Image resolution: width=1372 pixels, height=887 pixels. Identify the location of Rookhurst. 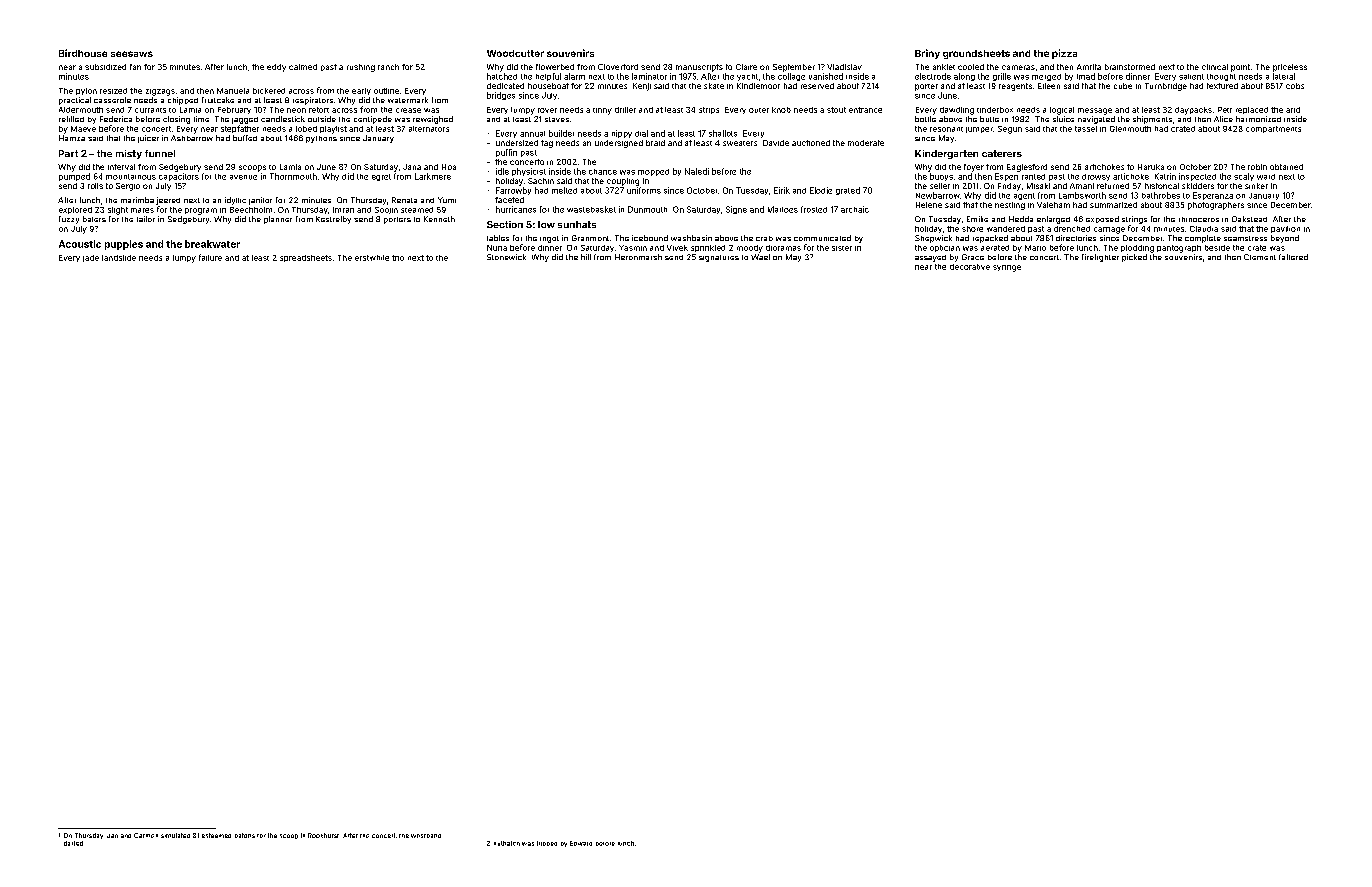
(323, 835).
